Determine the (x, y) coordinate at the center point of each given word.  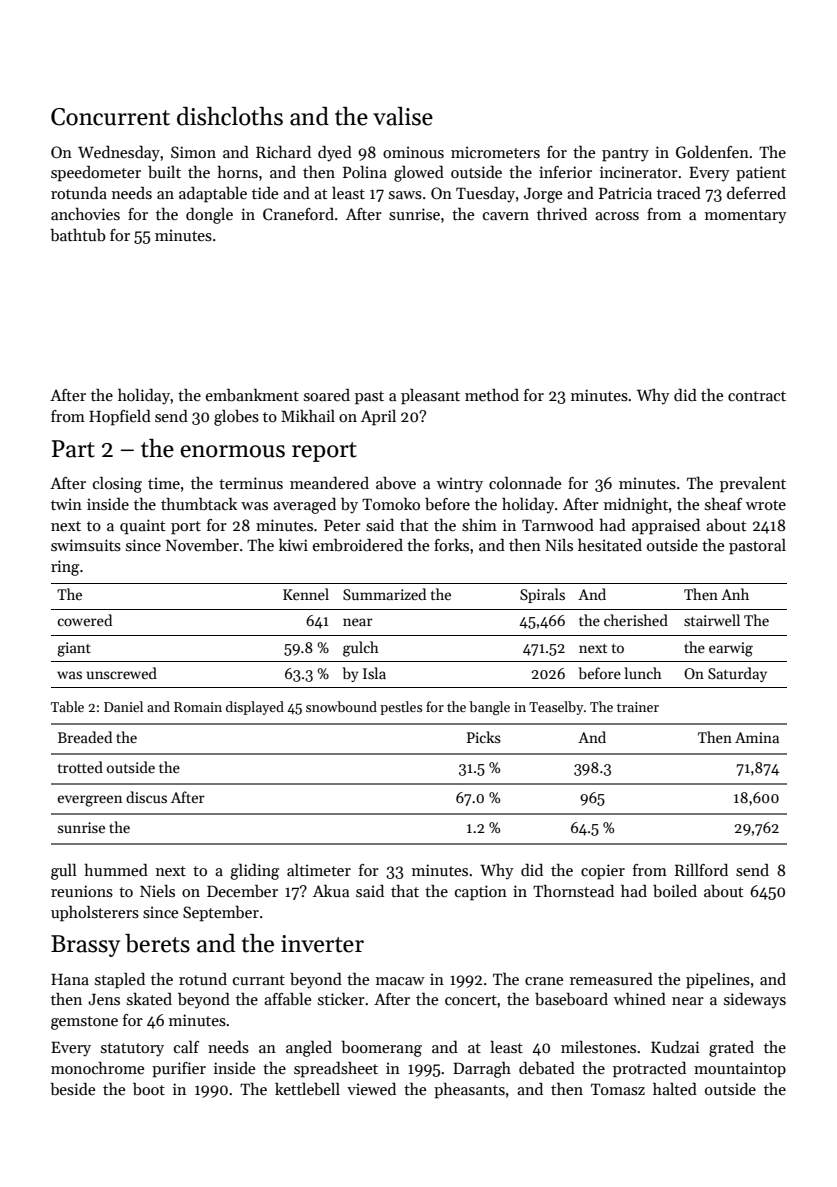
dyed (335, 154)
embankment (252, 395)
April (378, 418)
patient (761, 174)
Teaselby (556, 708)
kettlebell (307, 1088)
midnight (636, 506)
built (164, 171)
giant (74, 649)
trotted (80, 767)
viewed (371, 1088)
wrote (766, 505)
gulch (361, 649)
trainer (638, 707)
